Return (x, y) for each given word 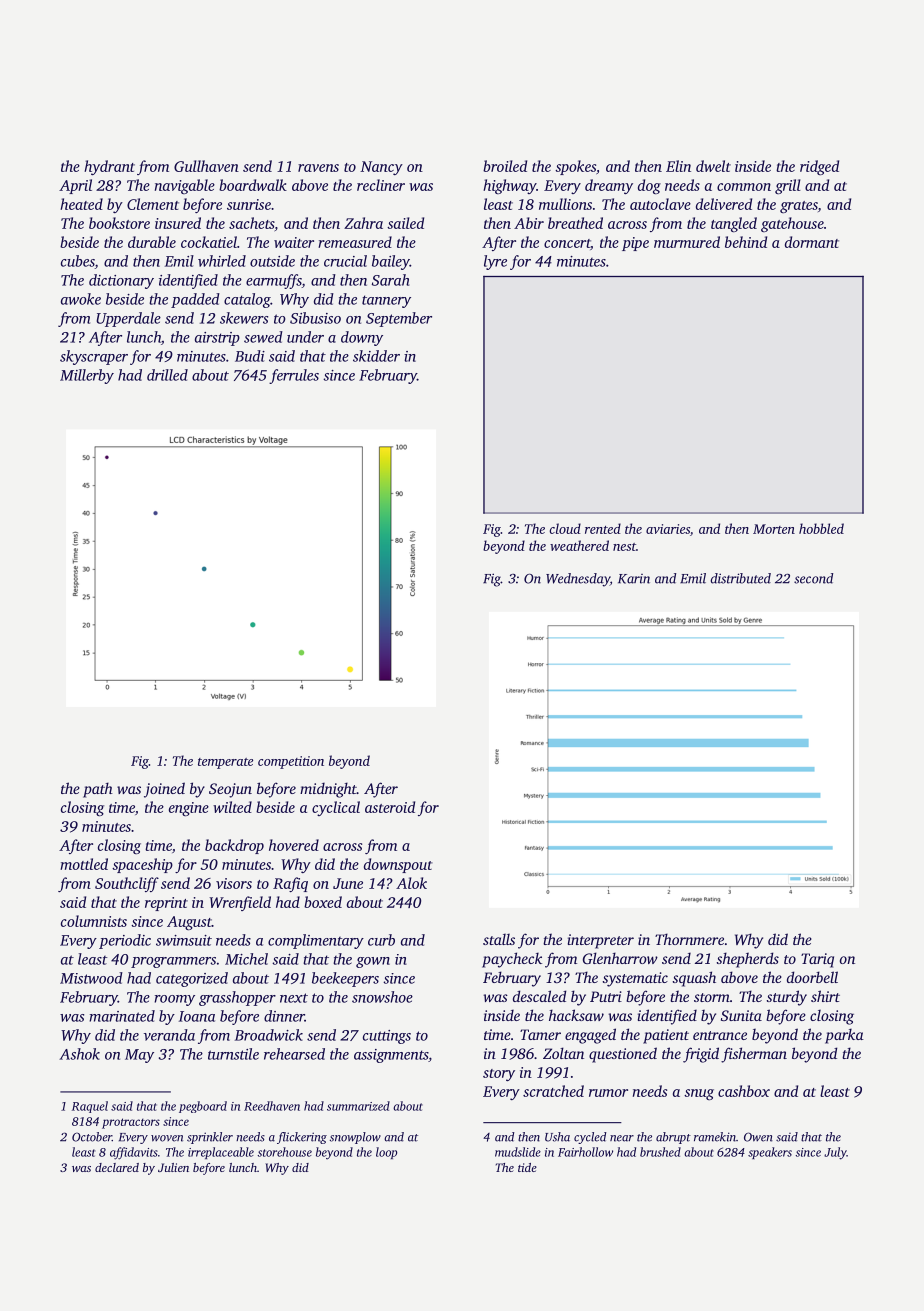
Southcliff (127, 884)
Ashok (79, 1054)
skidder (376, 356)
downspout (398, 865)
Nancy (381, 168)
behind (746, 242)
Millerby (87, 376)
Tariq (817, 960)
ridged (819, 167)
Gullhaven (206, 166)
